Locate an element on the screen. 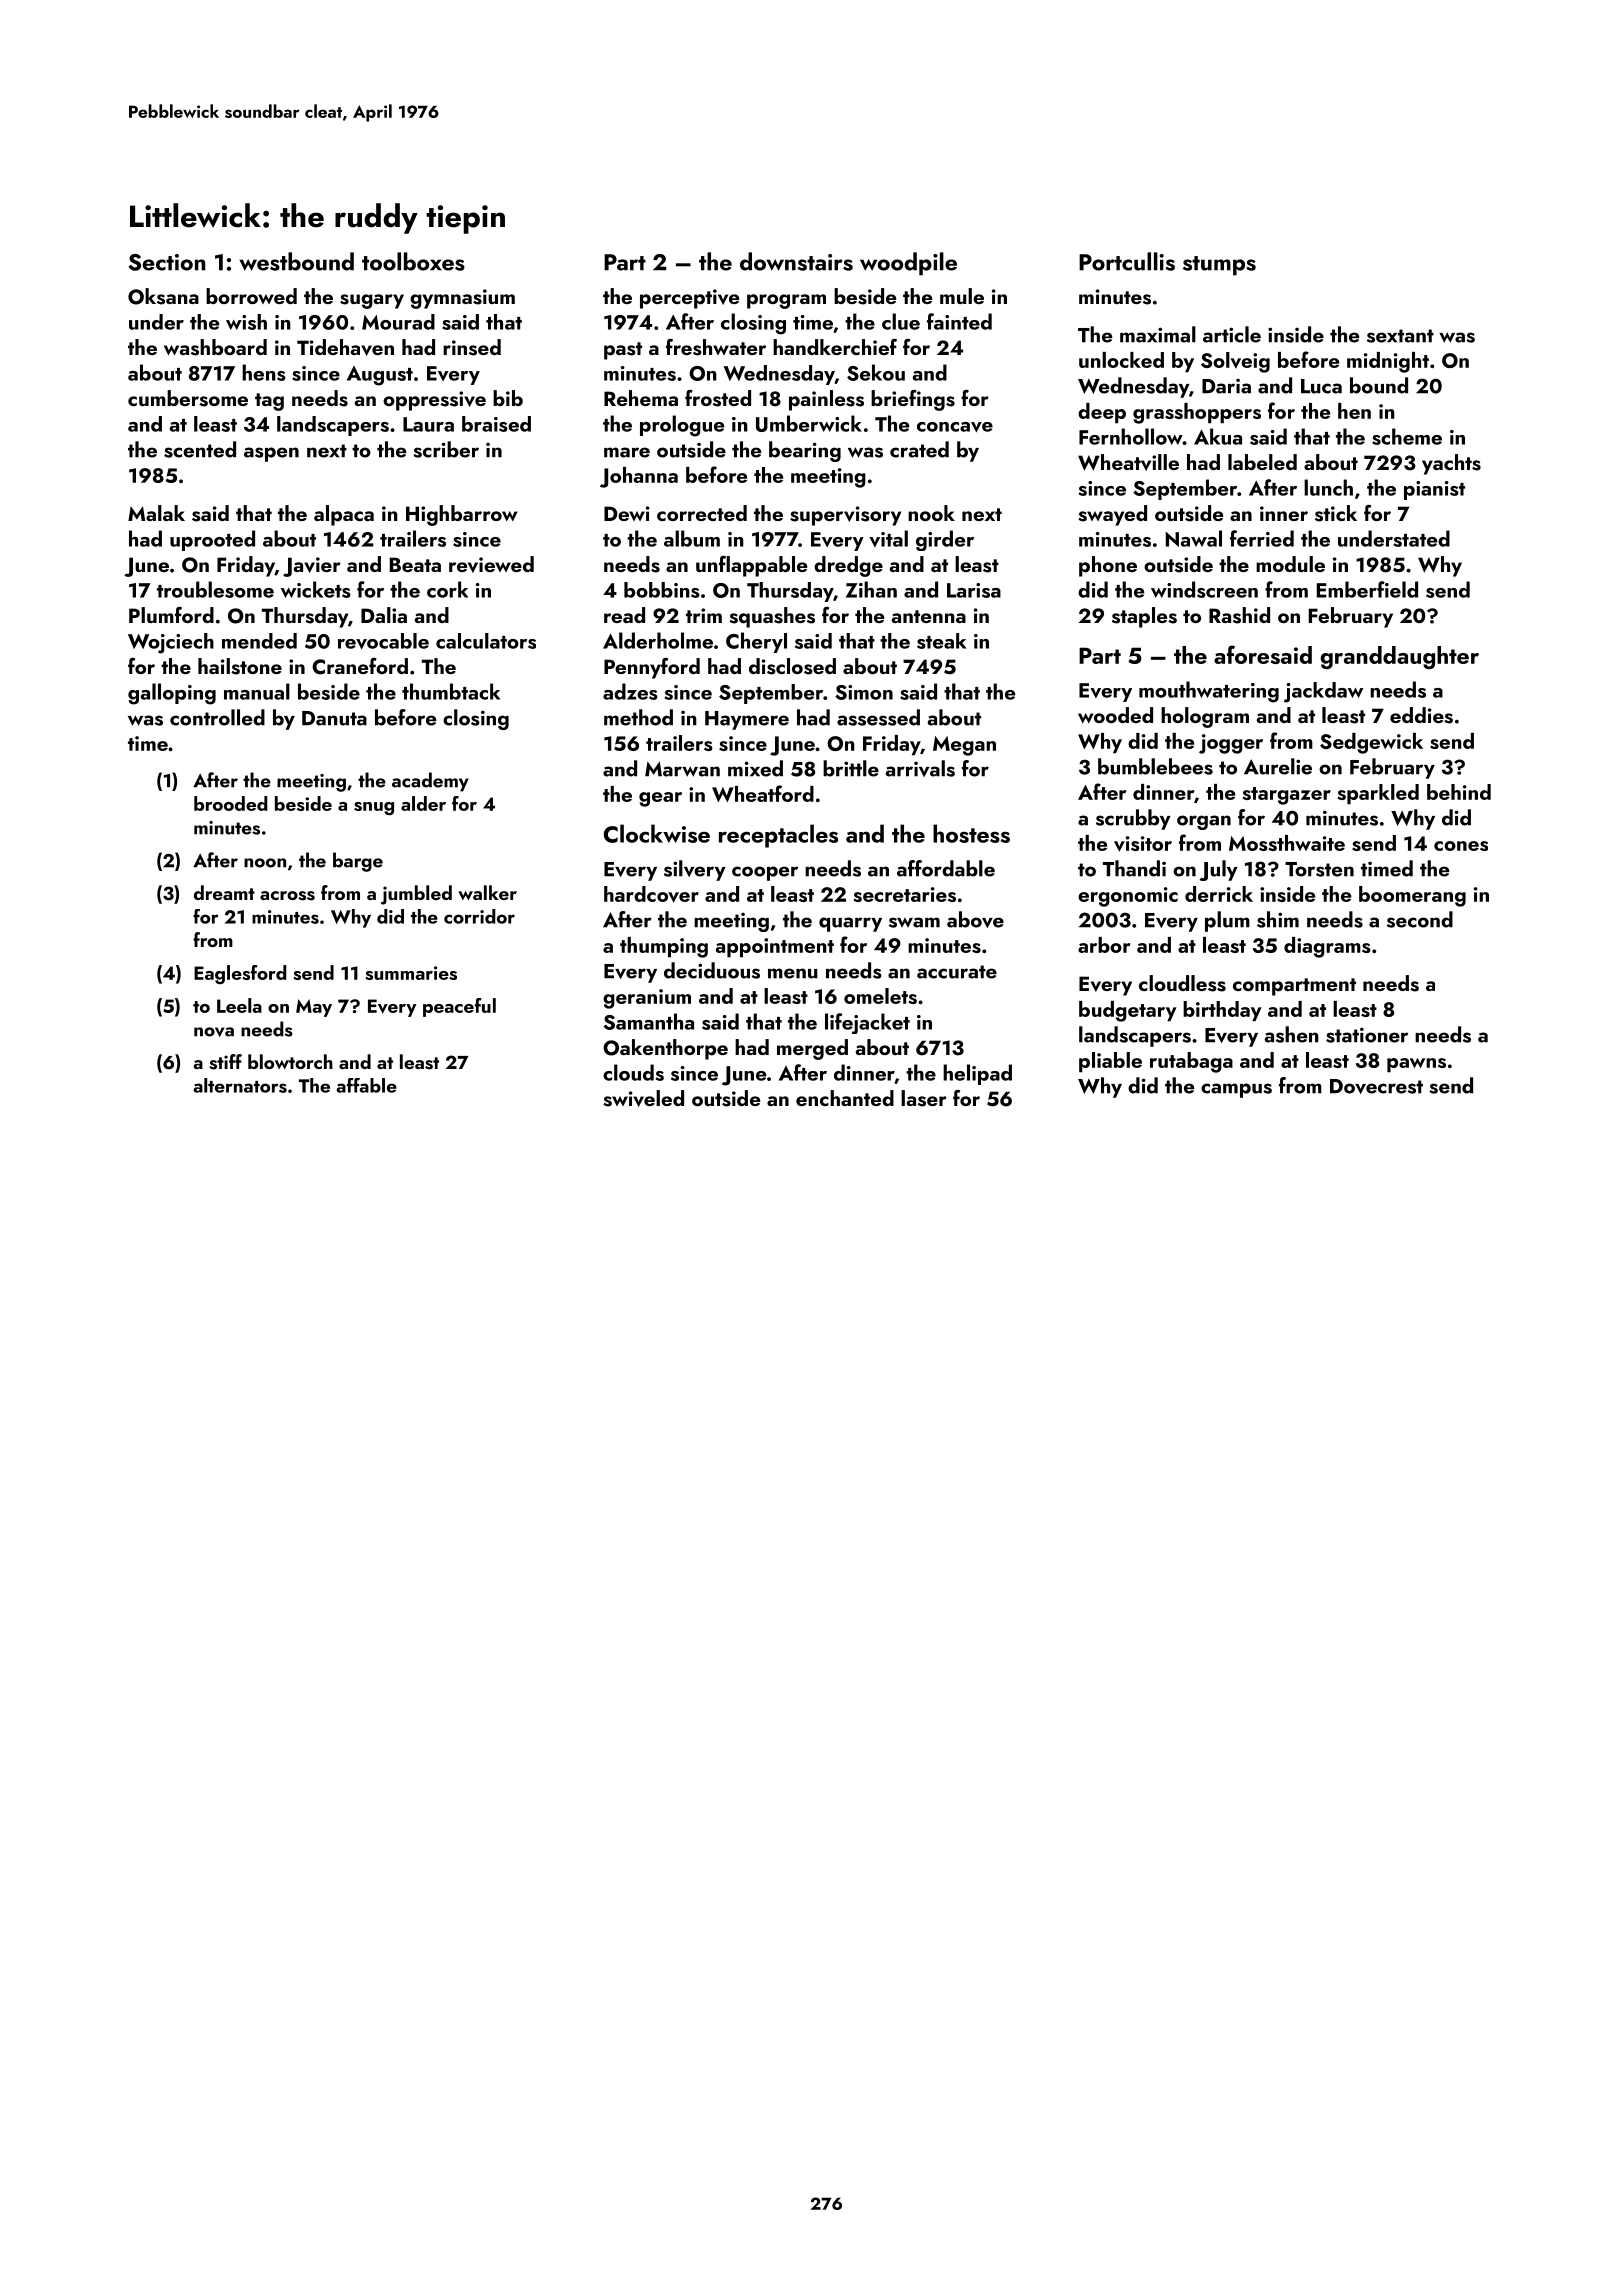 The image size is (1620, 2292). Mossthwaite is located at coordinates (1287, 843).
